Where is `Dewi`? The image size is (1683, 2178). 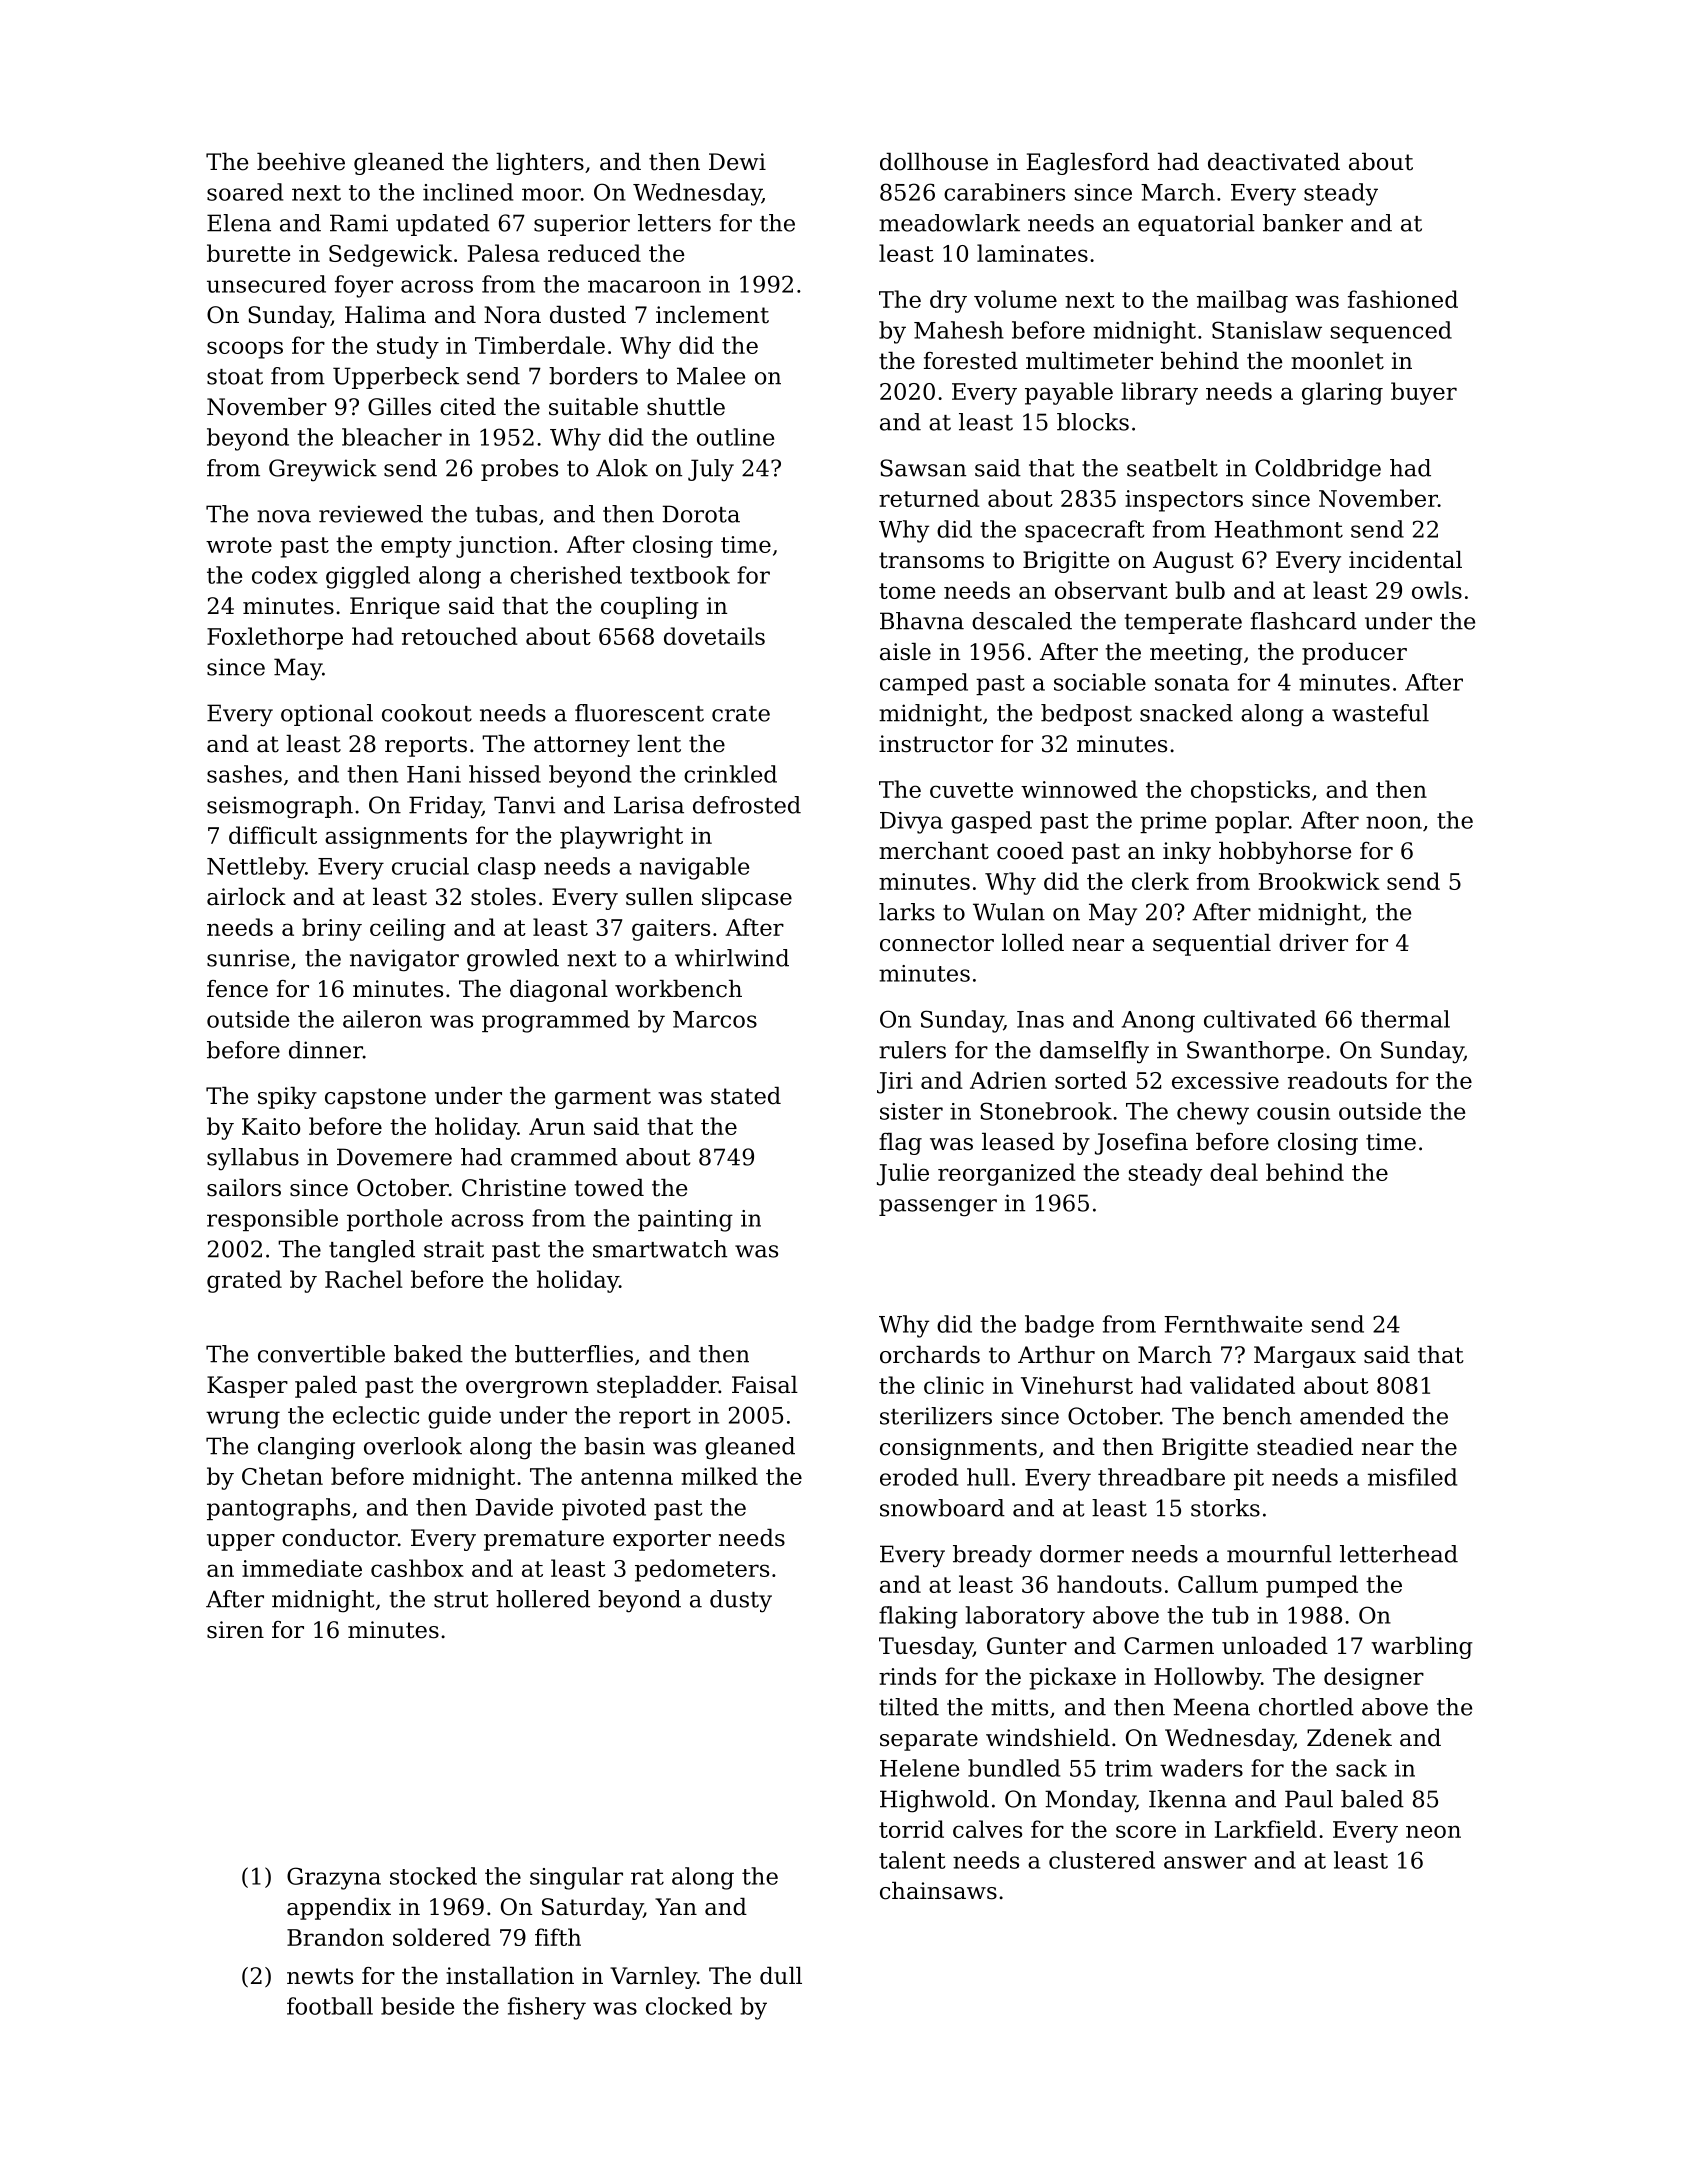
Dewi is located at coordinates (737, 162).
